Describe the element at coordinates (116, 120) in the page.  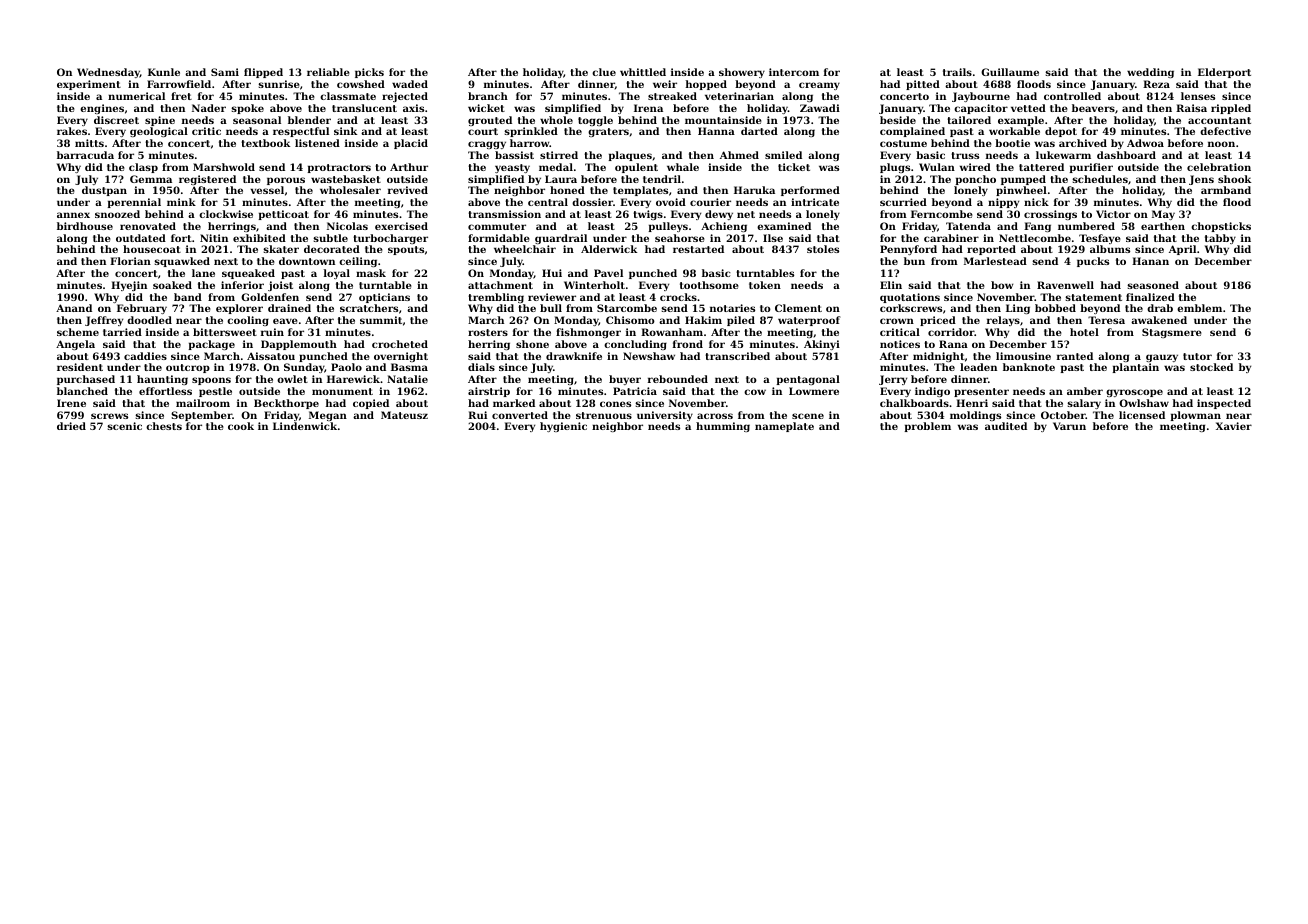
I see `discreet` at that location.
